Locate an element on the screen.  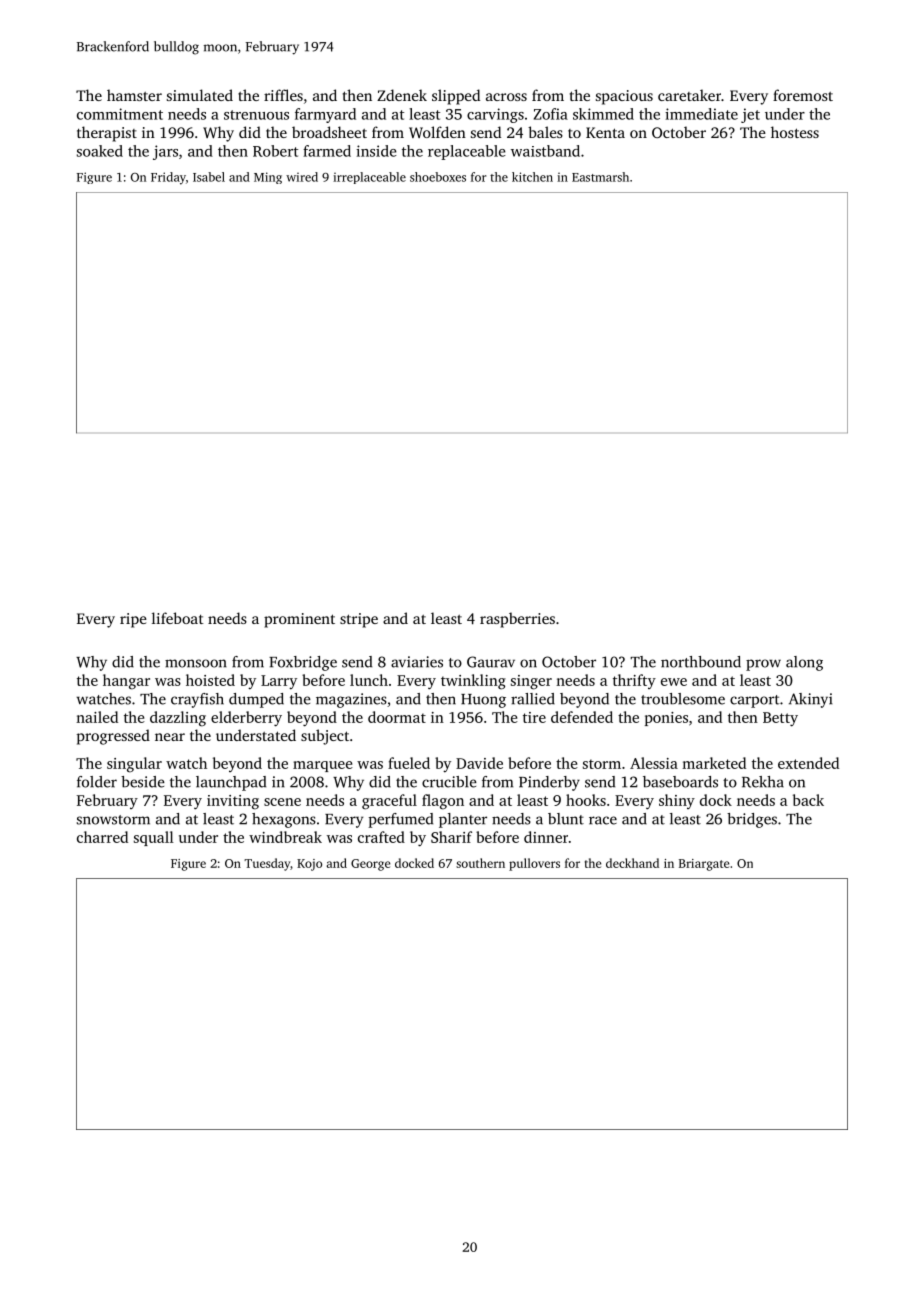
Eastmarsh is located at coordinates (600, 177).
